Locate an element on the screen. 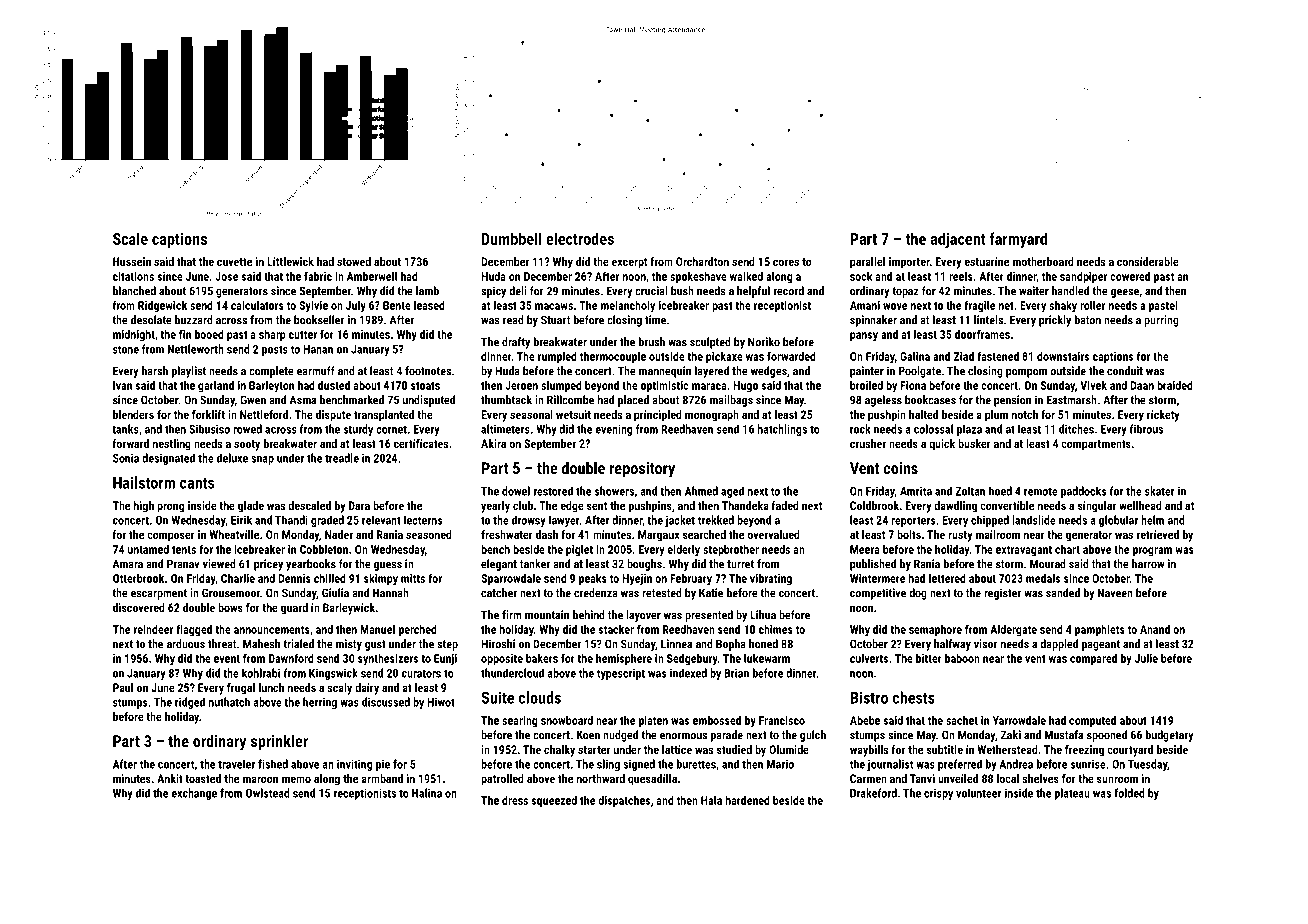  squeezed is located at coordinates (554, 801).
